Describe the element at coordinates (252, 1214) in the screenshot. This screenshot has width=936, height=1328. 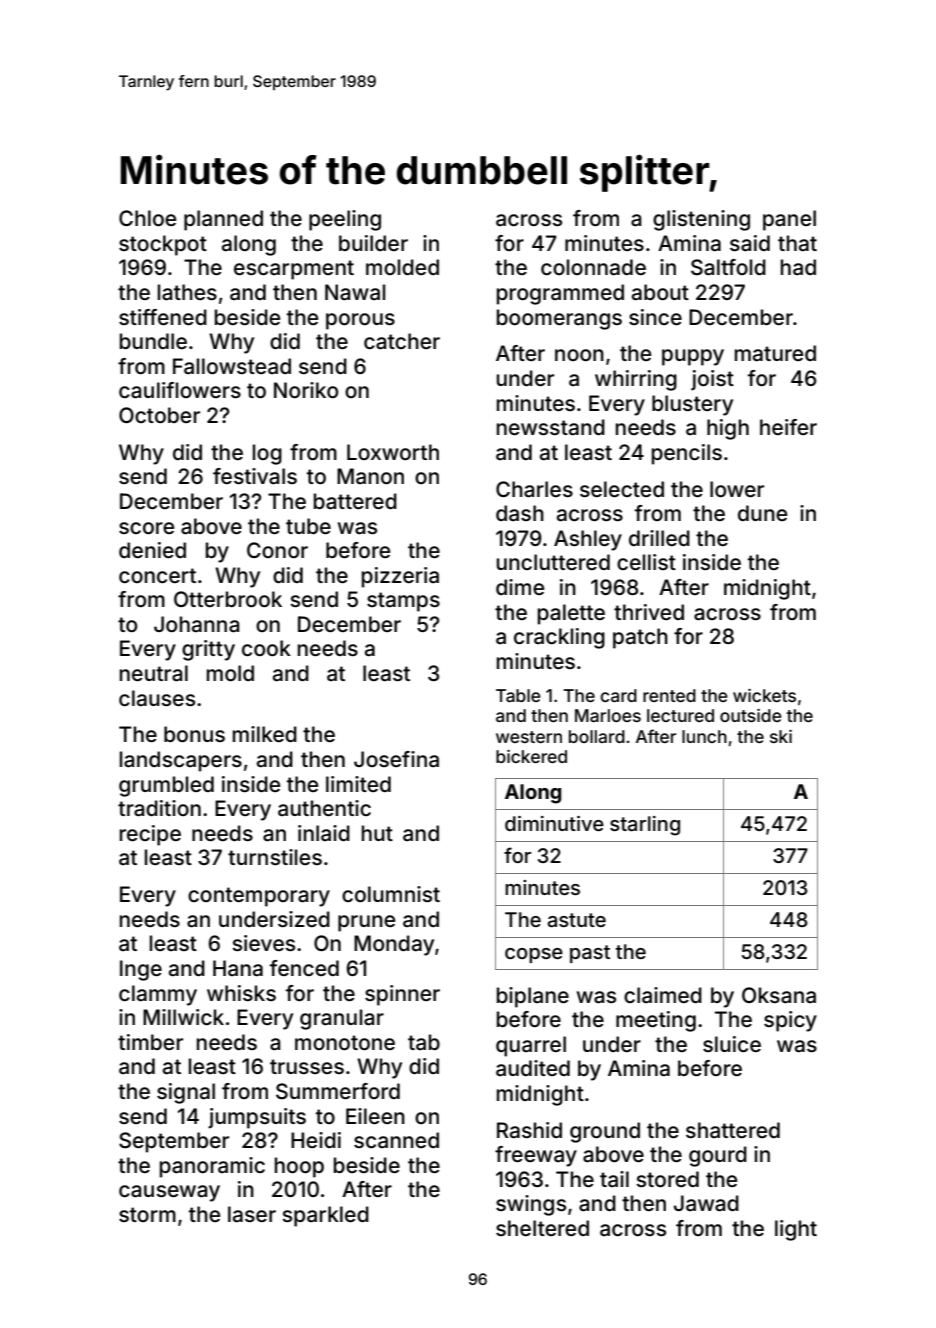
I see `laser` at that location.
